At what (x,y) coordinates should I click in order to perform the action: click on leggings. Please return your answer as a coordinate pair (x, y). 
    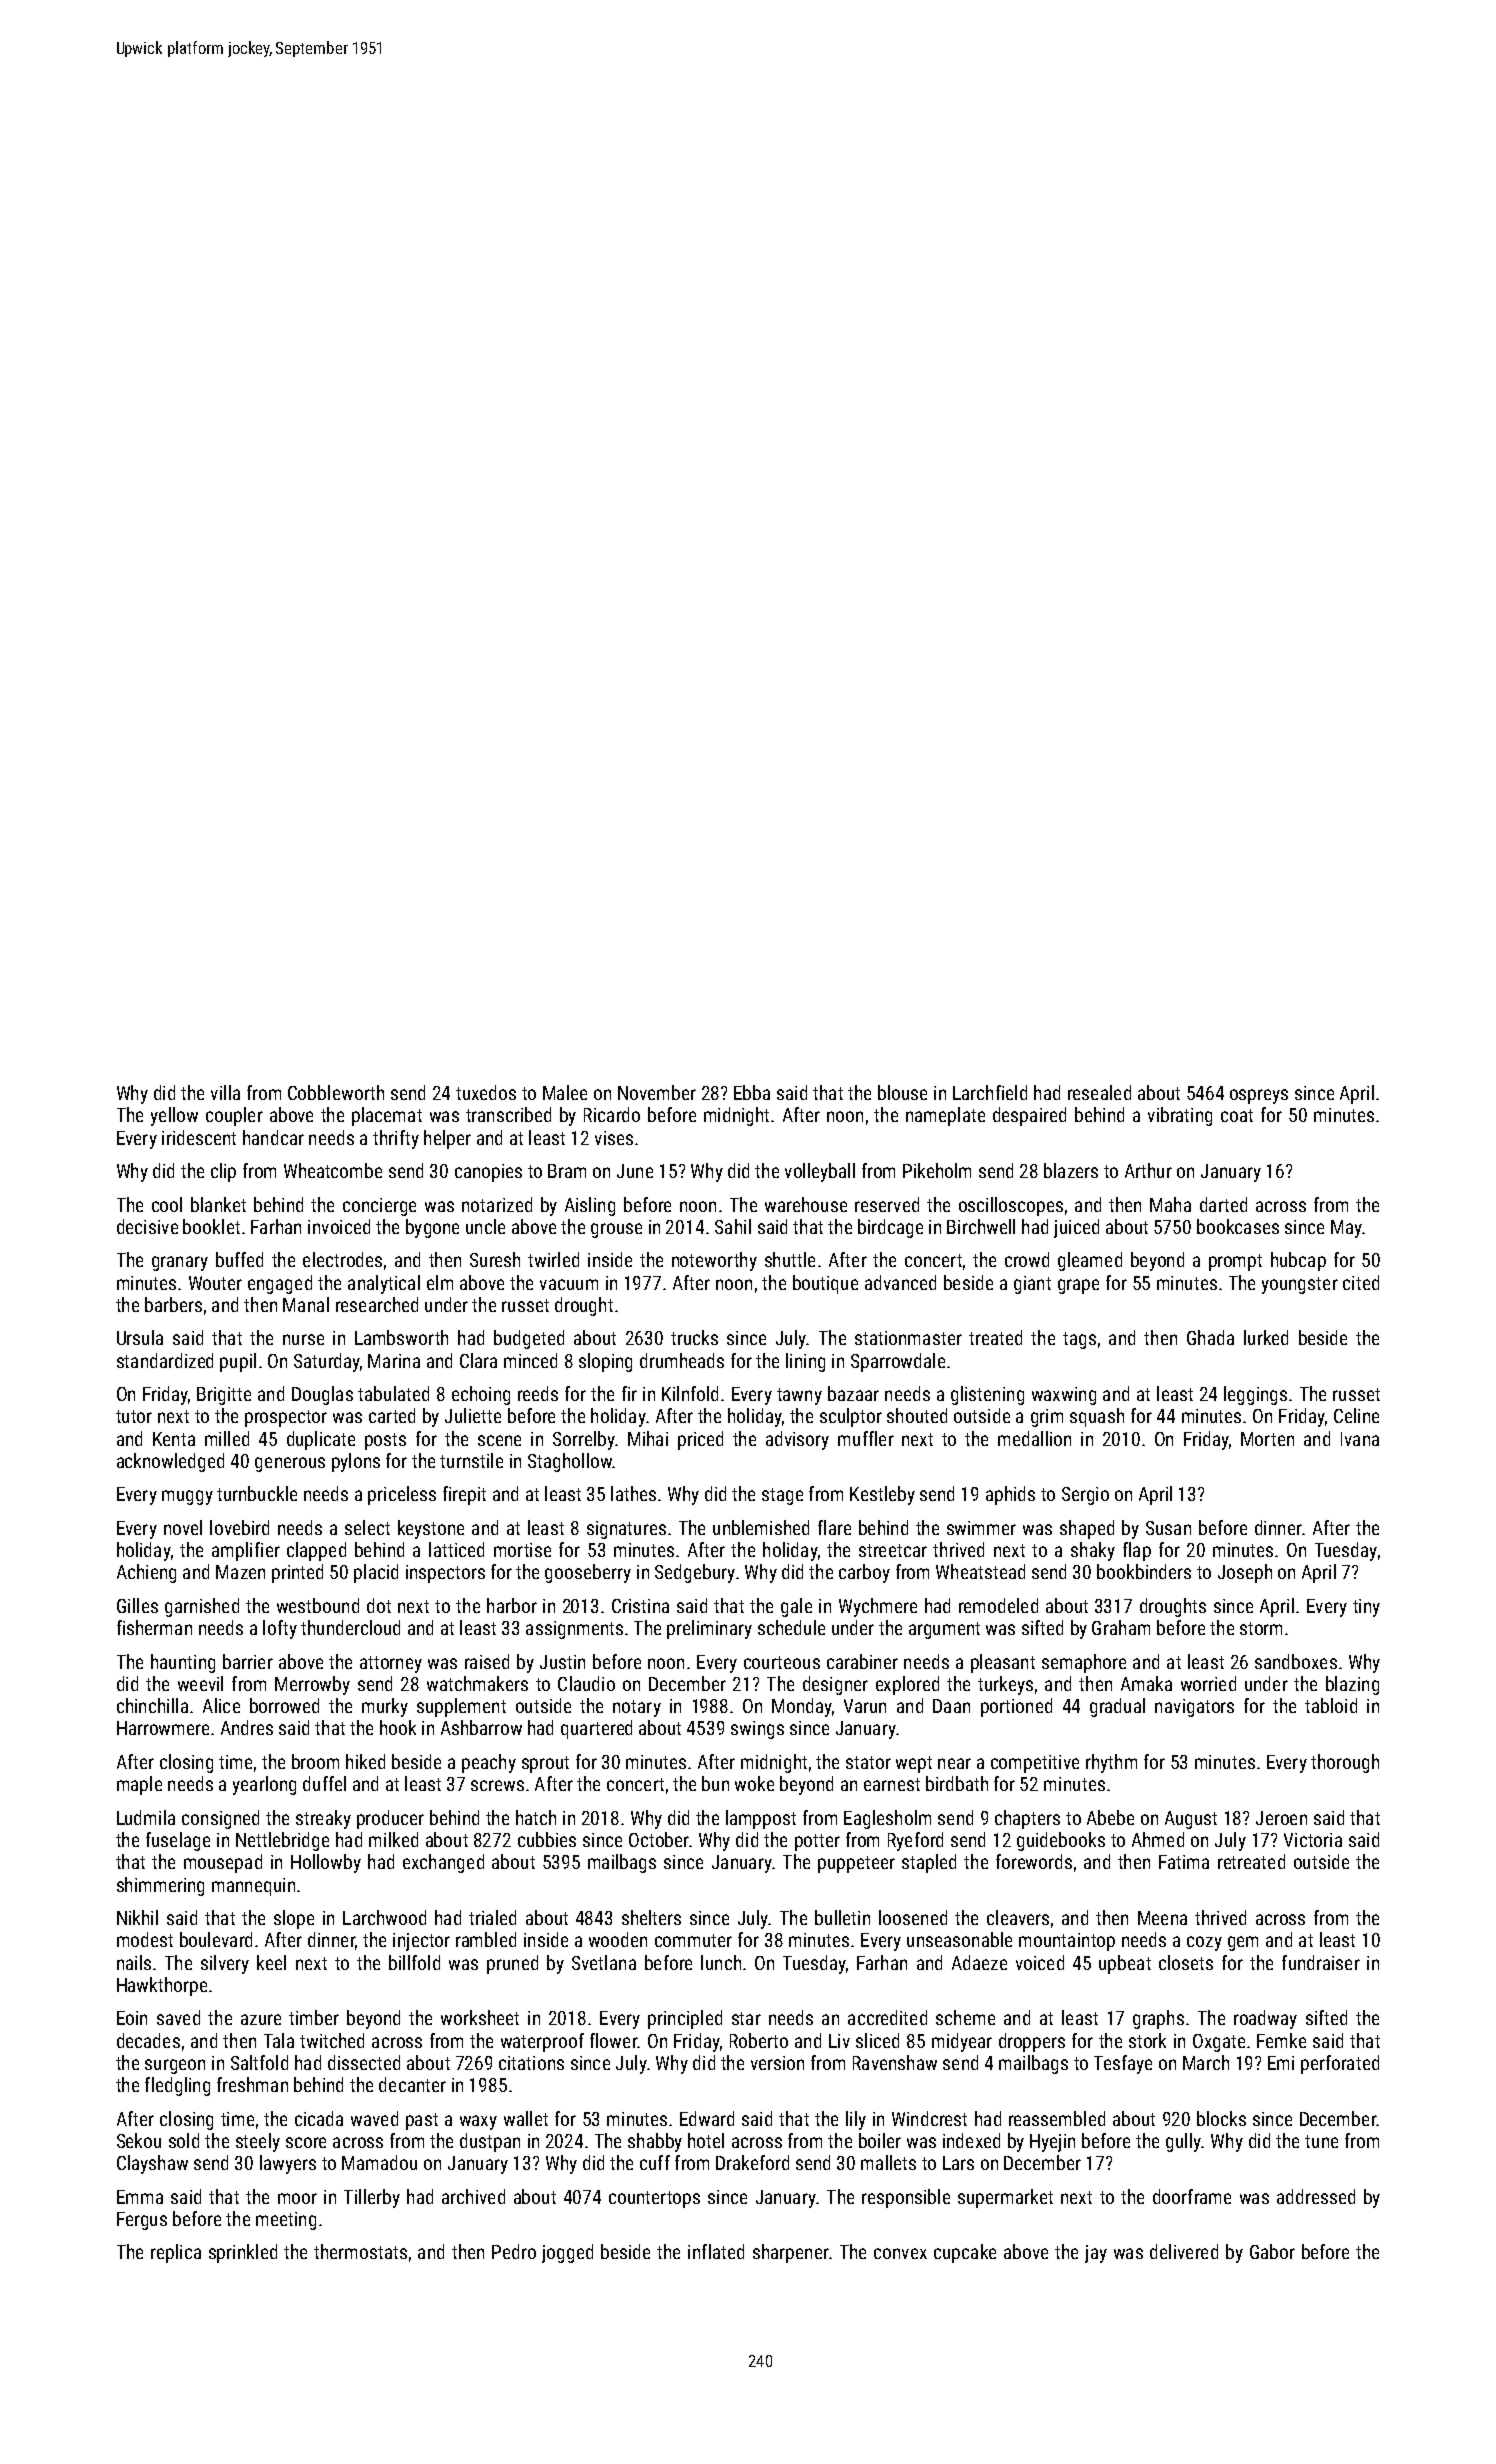
    Looking at the image, I should click on (1255, 1395).
